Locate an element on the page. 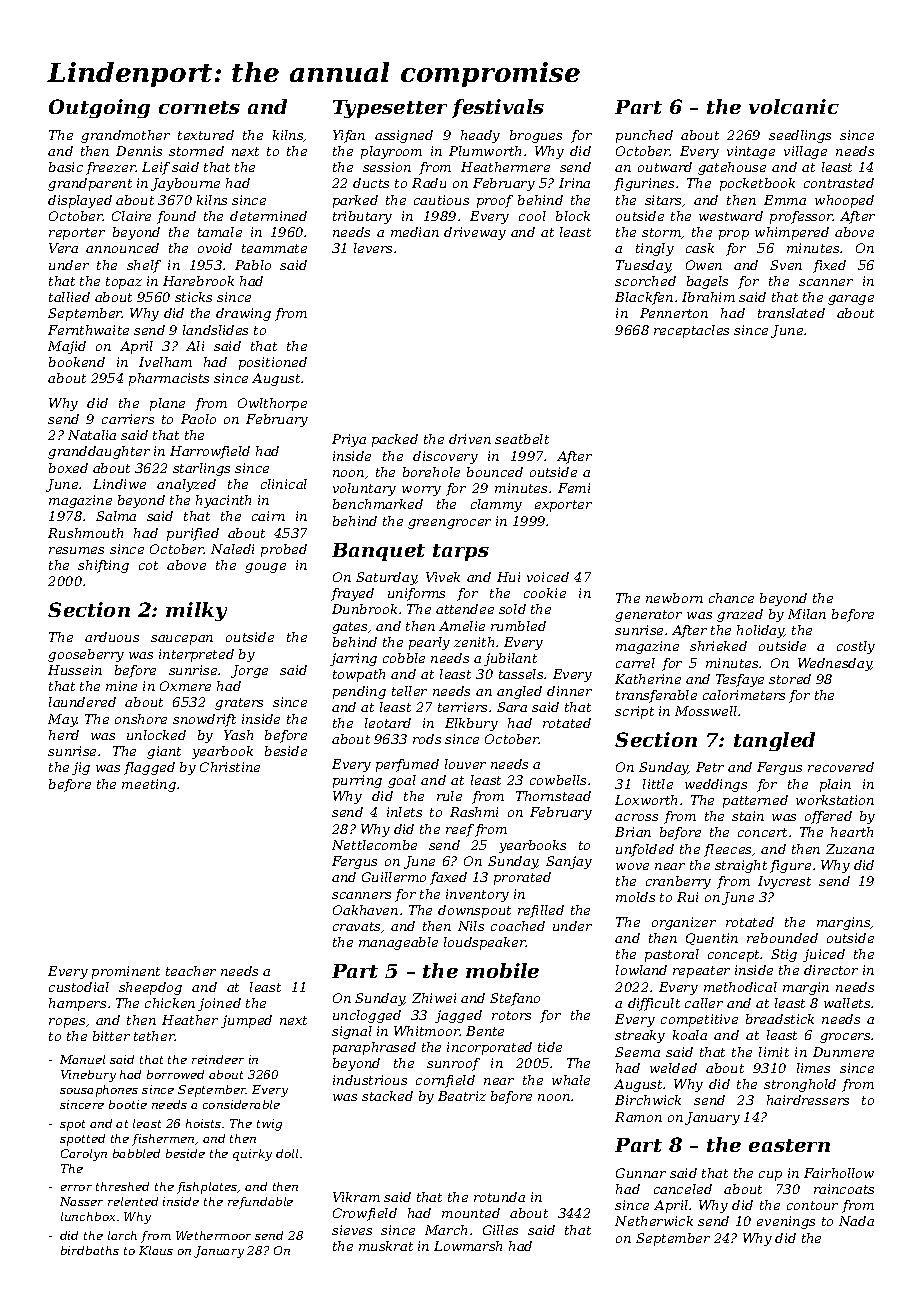  festivals is located at coordinates (498, 108).
